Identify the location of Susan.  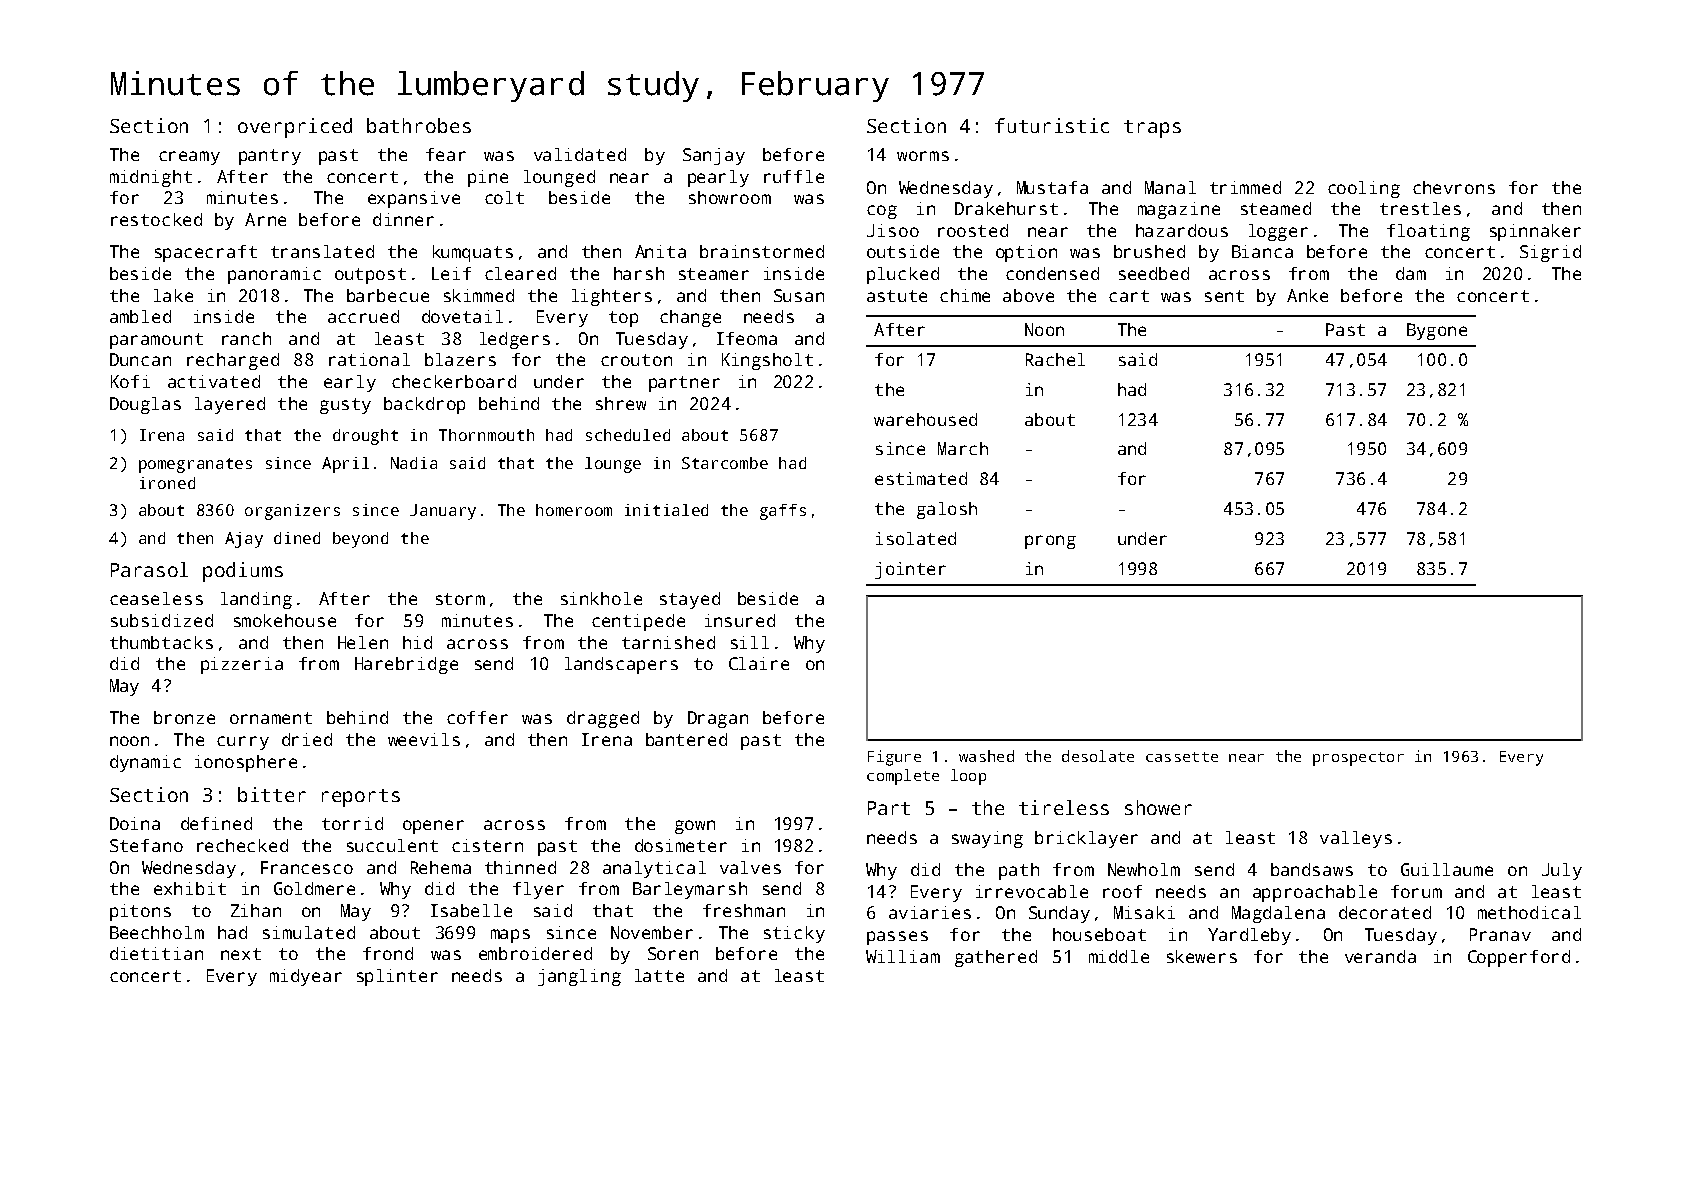
(799, 295).
